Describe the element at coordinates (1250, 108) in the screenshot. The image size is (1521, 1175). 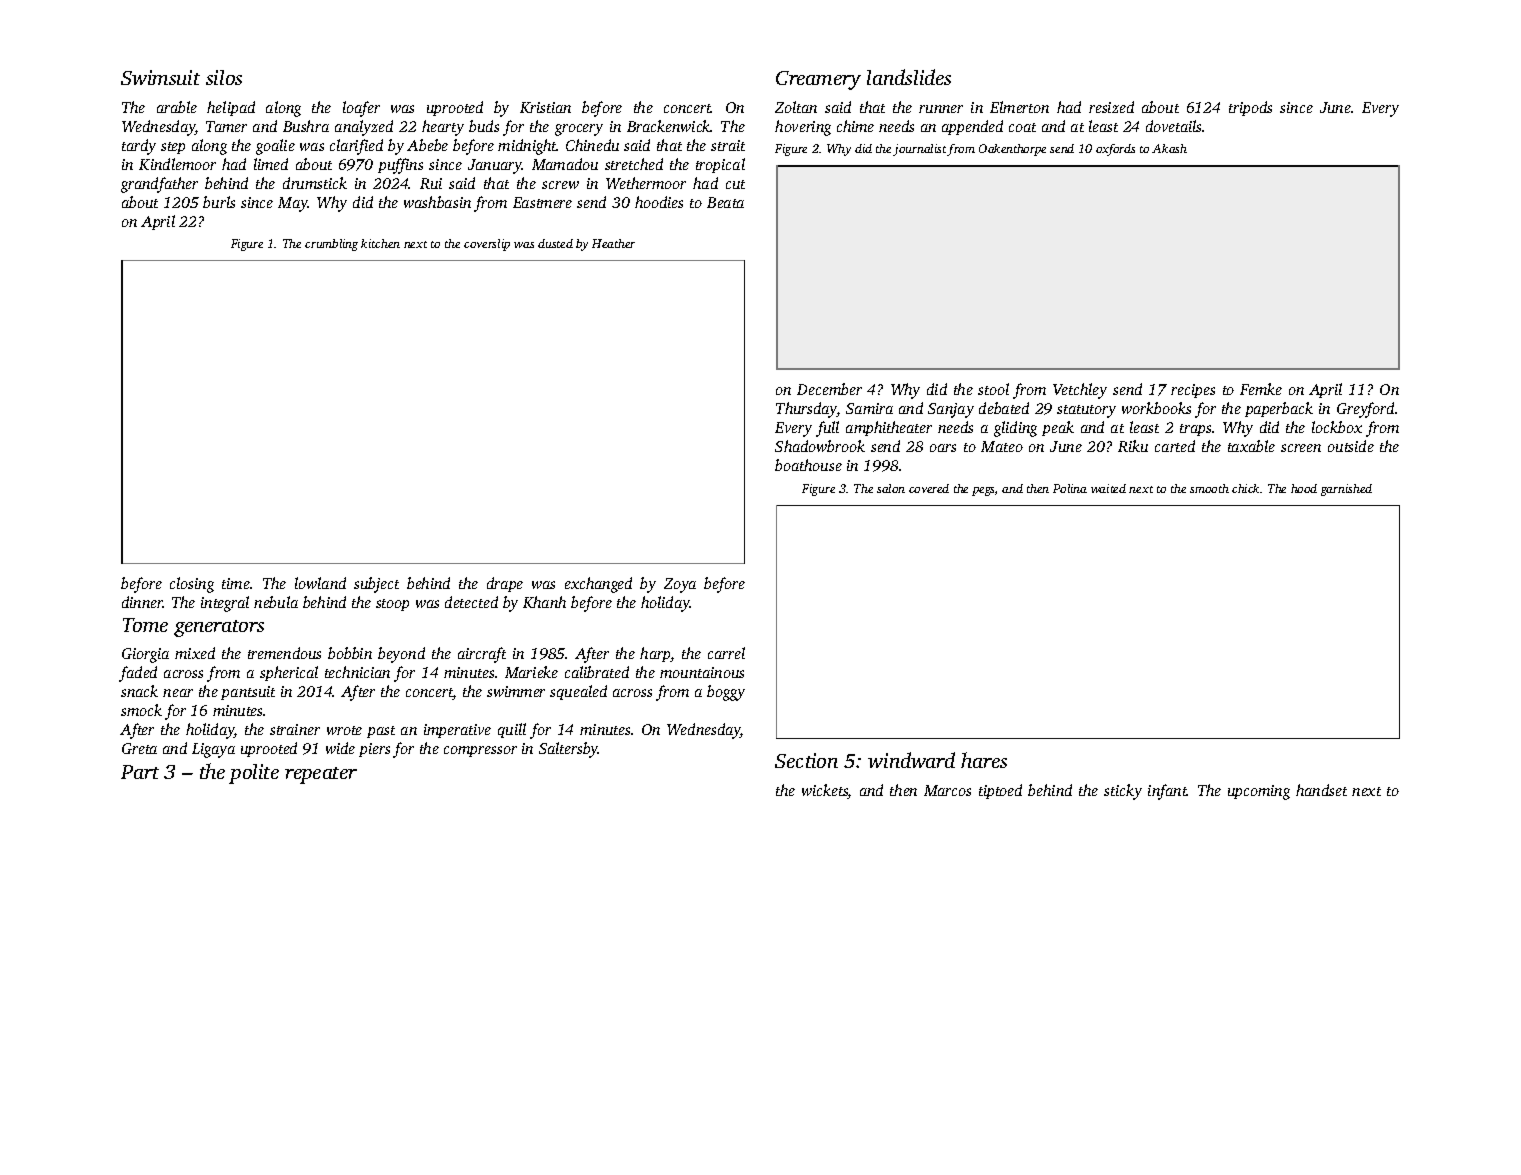
I see `tripods` at that location.
